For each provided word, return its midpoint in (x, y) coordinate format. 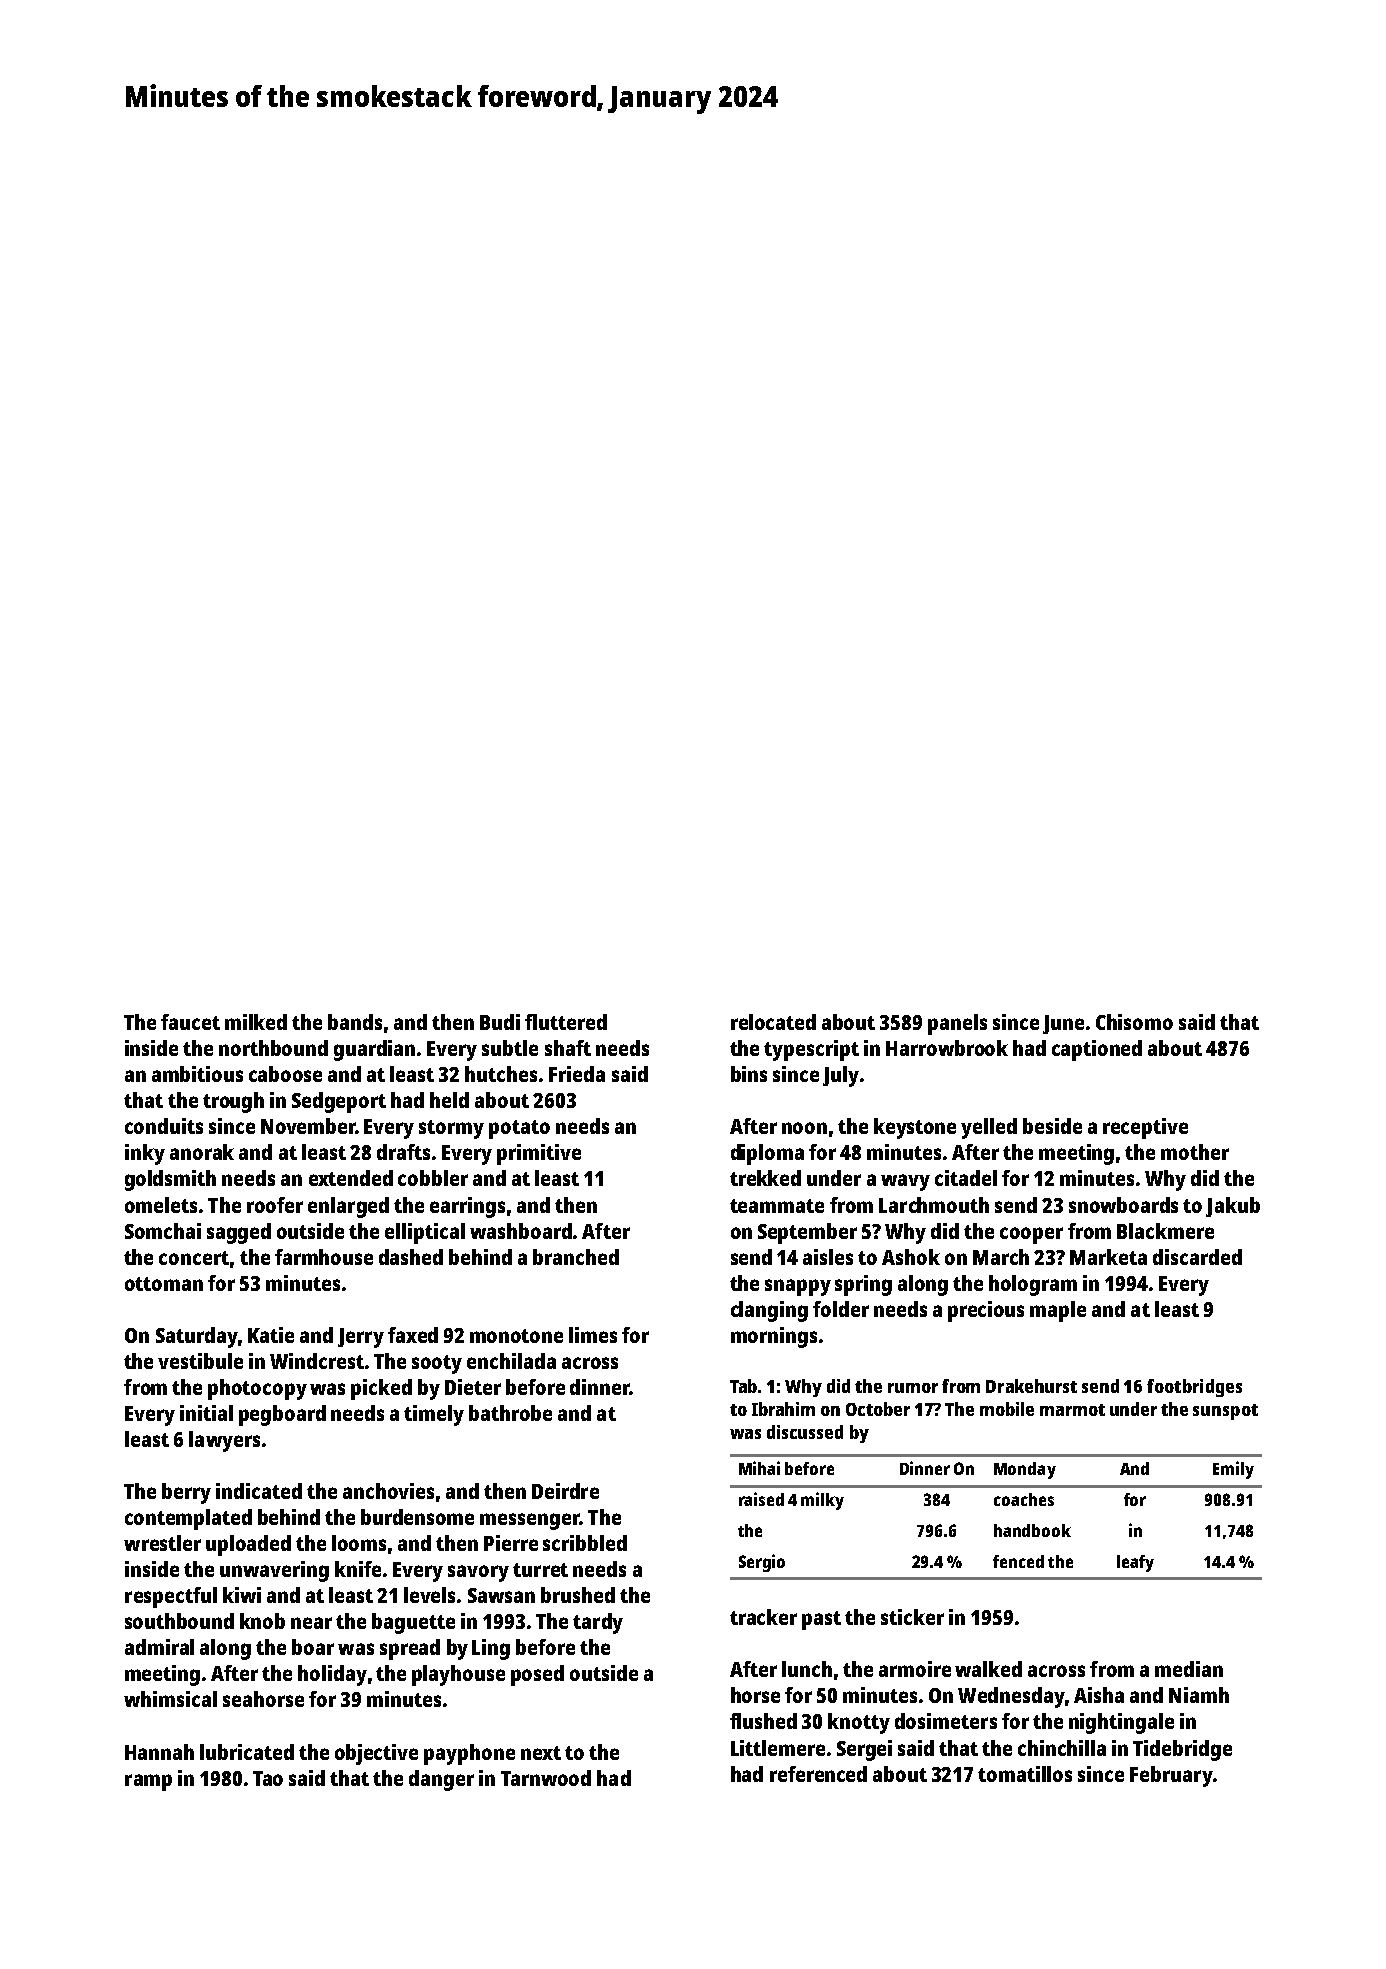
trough (233, 1102)
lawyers (224, 1441)
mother (1195, 1152)
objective (376, 1754)
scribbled (585, 1543)
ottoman (164, 1284)
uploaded (248, 1545)
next (541, 1753)
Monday (1025, 1470)
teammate (777, 1206)
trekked (765, 1178)
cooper (1031, 1235)
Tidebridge (1182, 1750)
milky (822, 1501)
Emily (1233, 1470)
